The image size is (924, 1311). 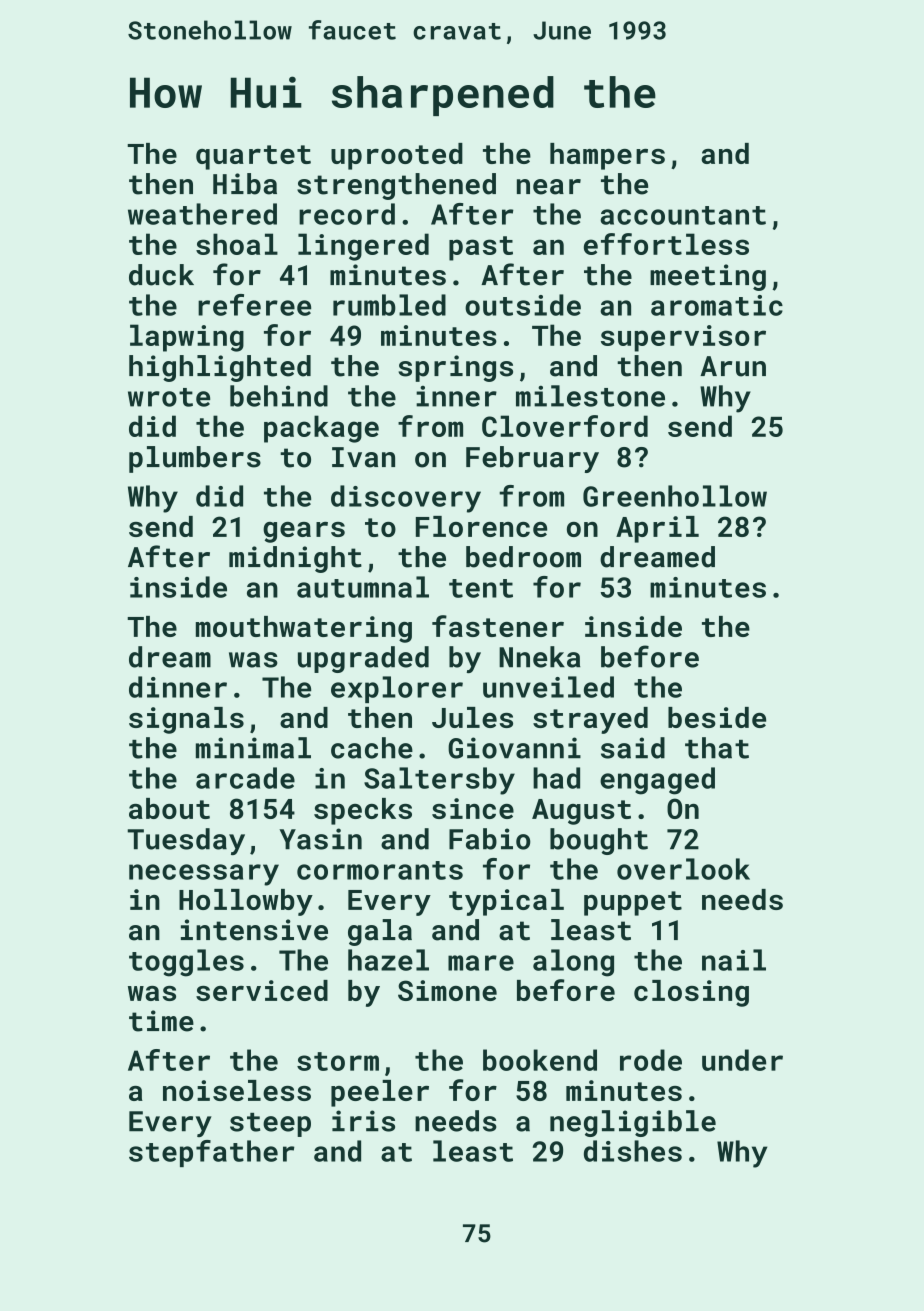 I want to click on Greenhollow, so click(x=675, y=496).
